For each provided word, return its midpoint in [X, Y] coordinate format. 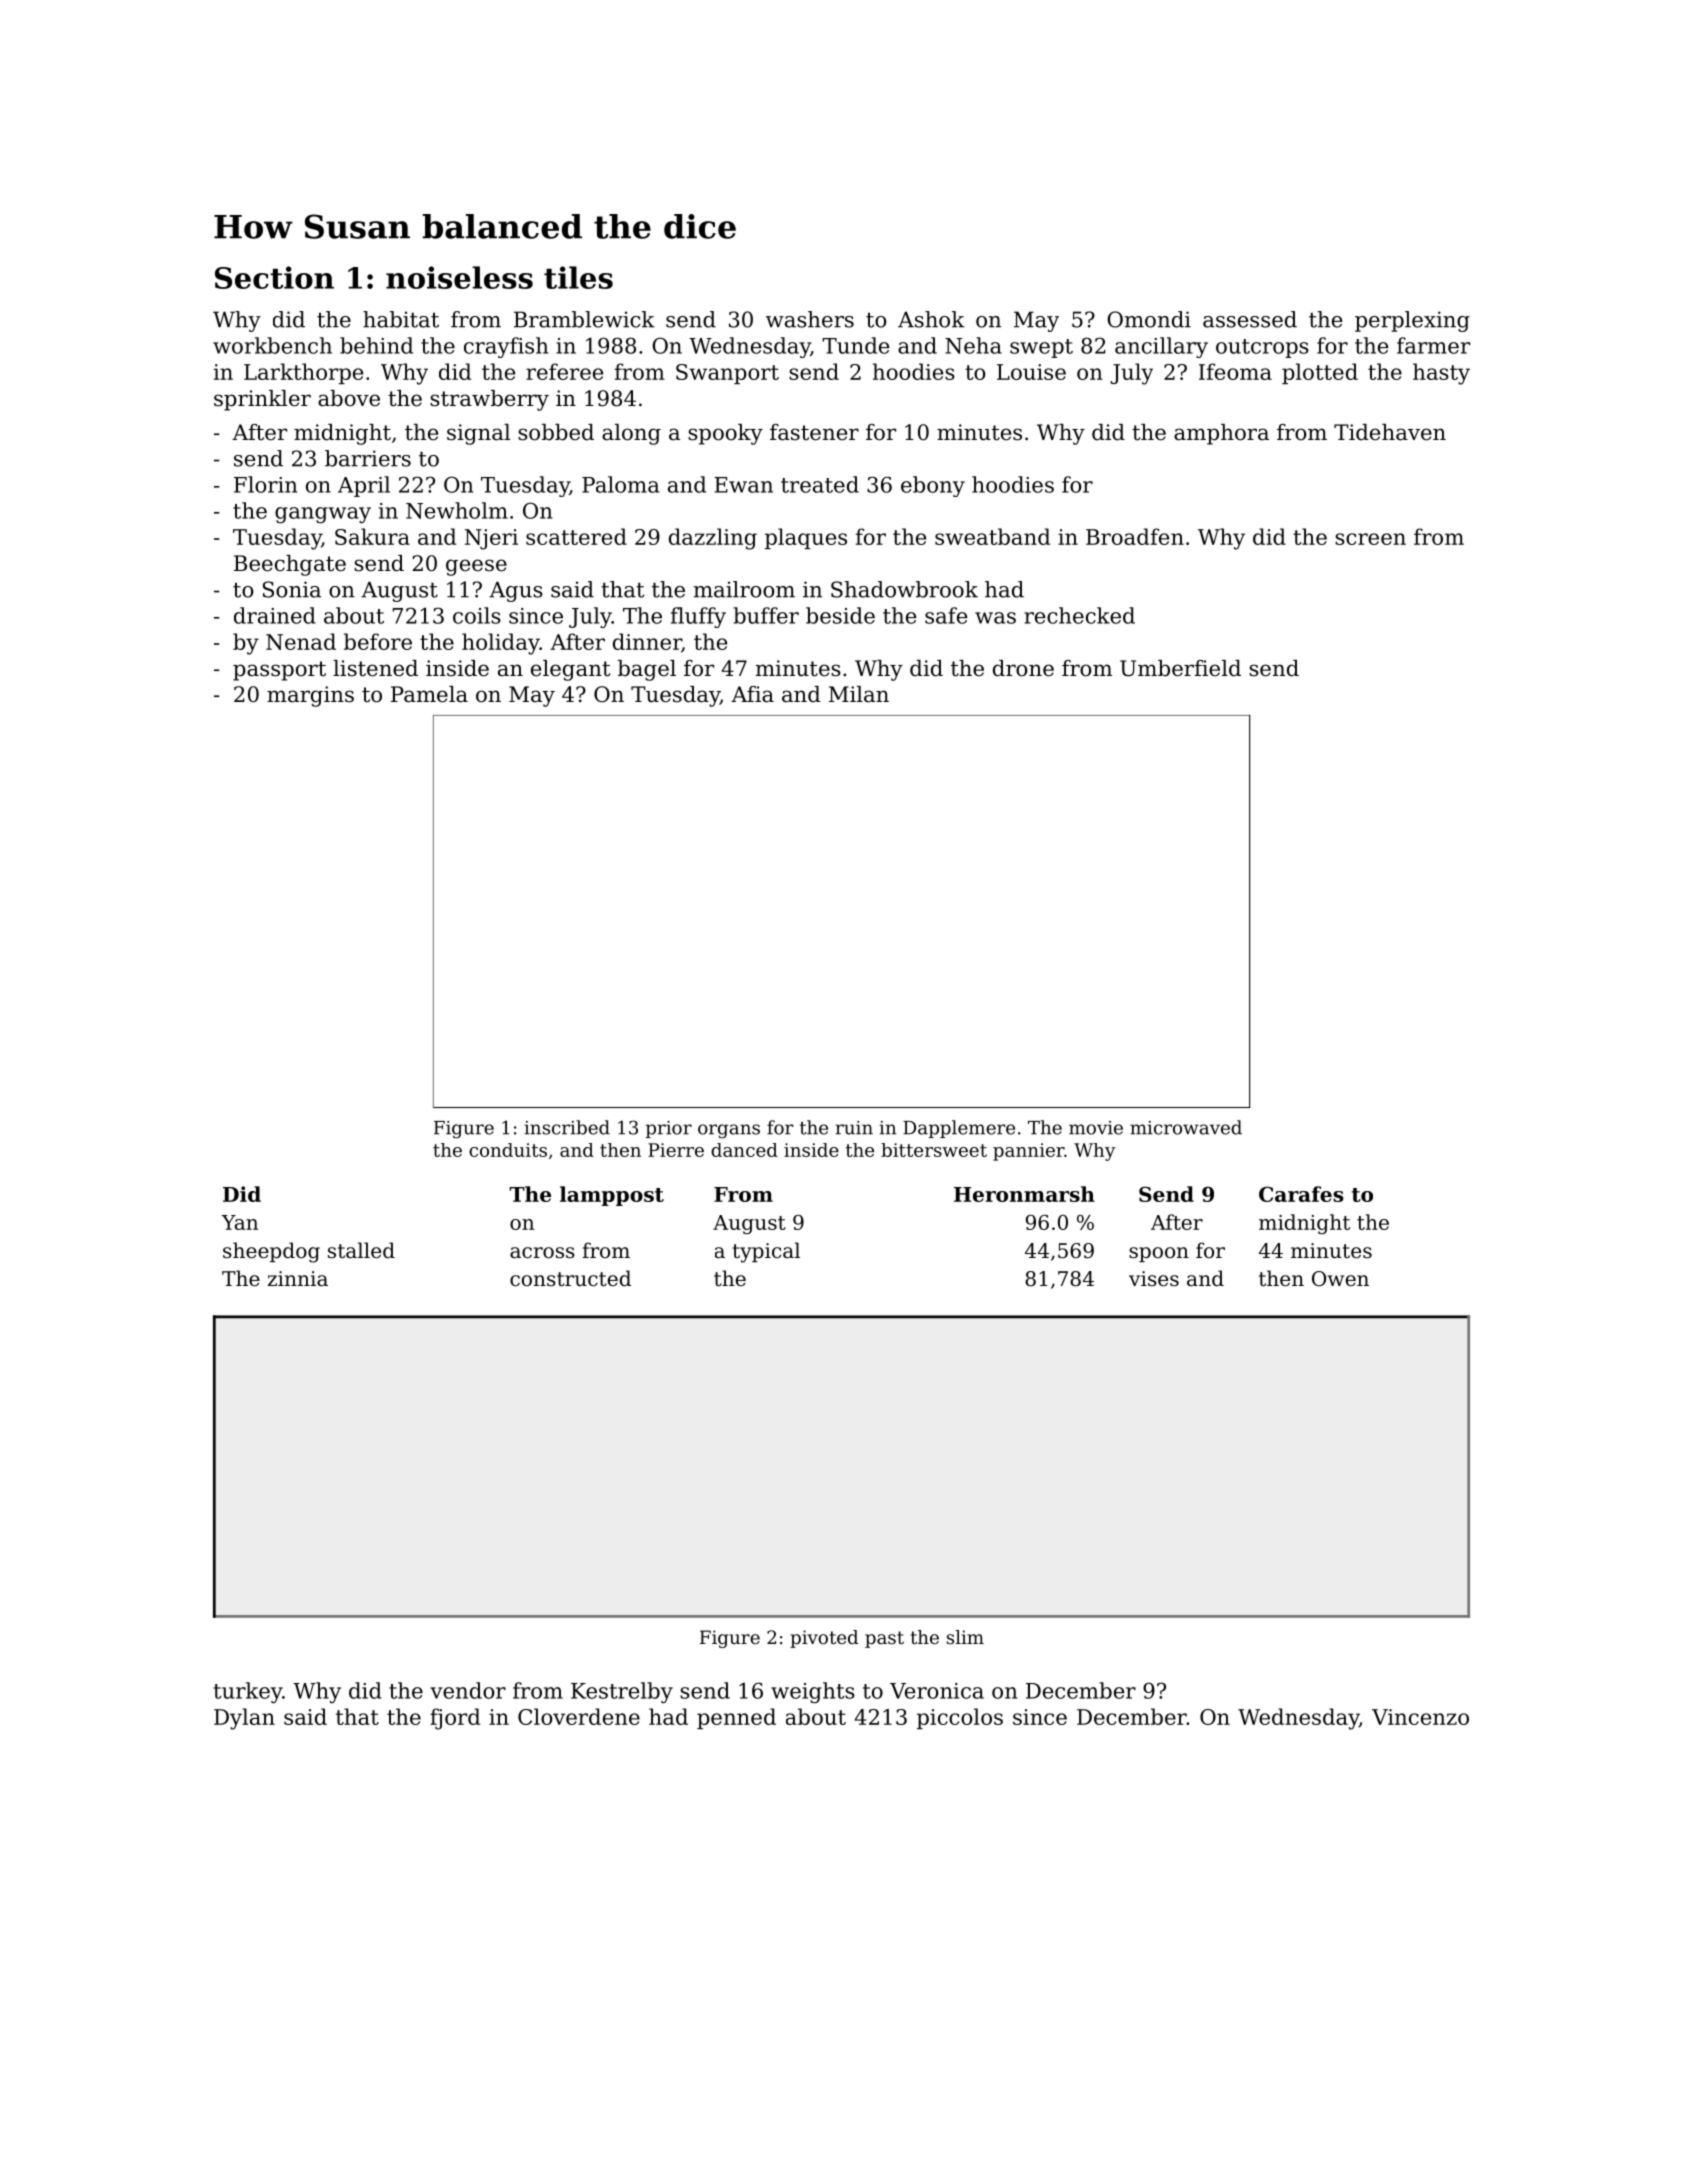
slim [965, 1637]
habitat [401, 319]
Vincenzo [1420, 1717]
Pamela [429, 694]
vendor [468, 1690]
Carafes [1301, 1194]
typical [766, 1252]
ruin [854, 1128]
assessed [1250, 319]
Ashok [931, 319]
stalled [361, 1250]
